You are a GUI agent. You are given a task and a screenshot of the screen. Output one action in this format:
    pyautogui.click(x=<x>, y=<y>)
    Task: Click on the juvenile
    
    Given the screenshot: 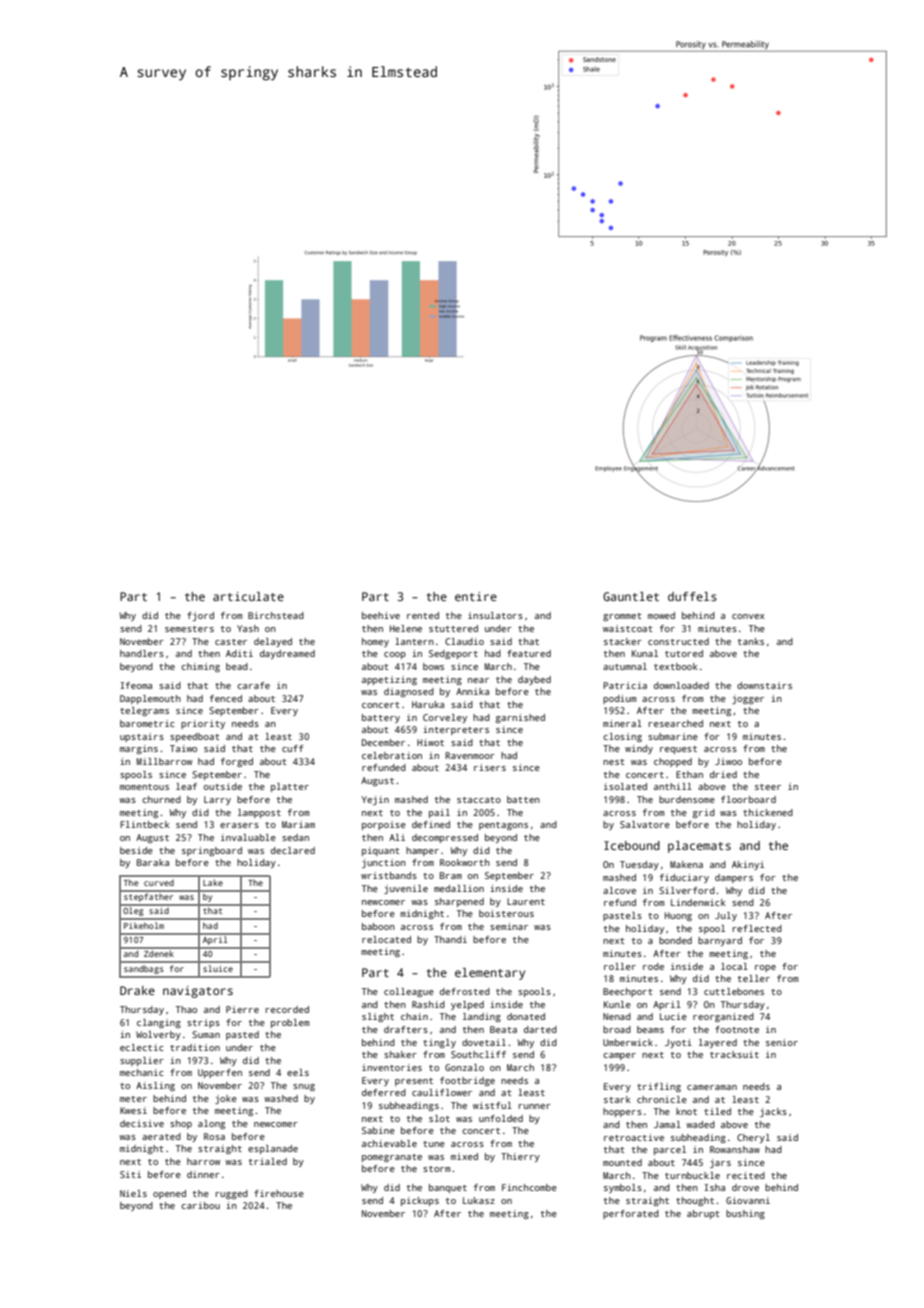 What is the action you would take?
    pyautogui.click(x=406, y=889)
